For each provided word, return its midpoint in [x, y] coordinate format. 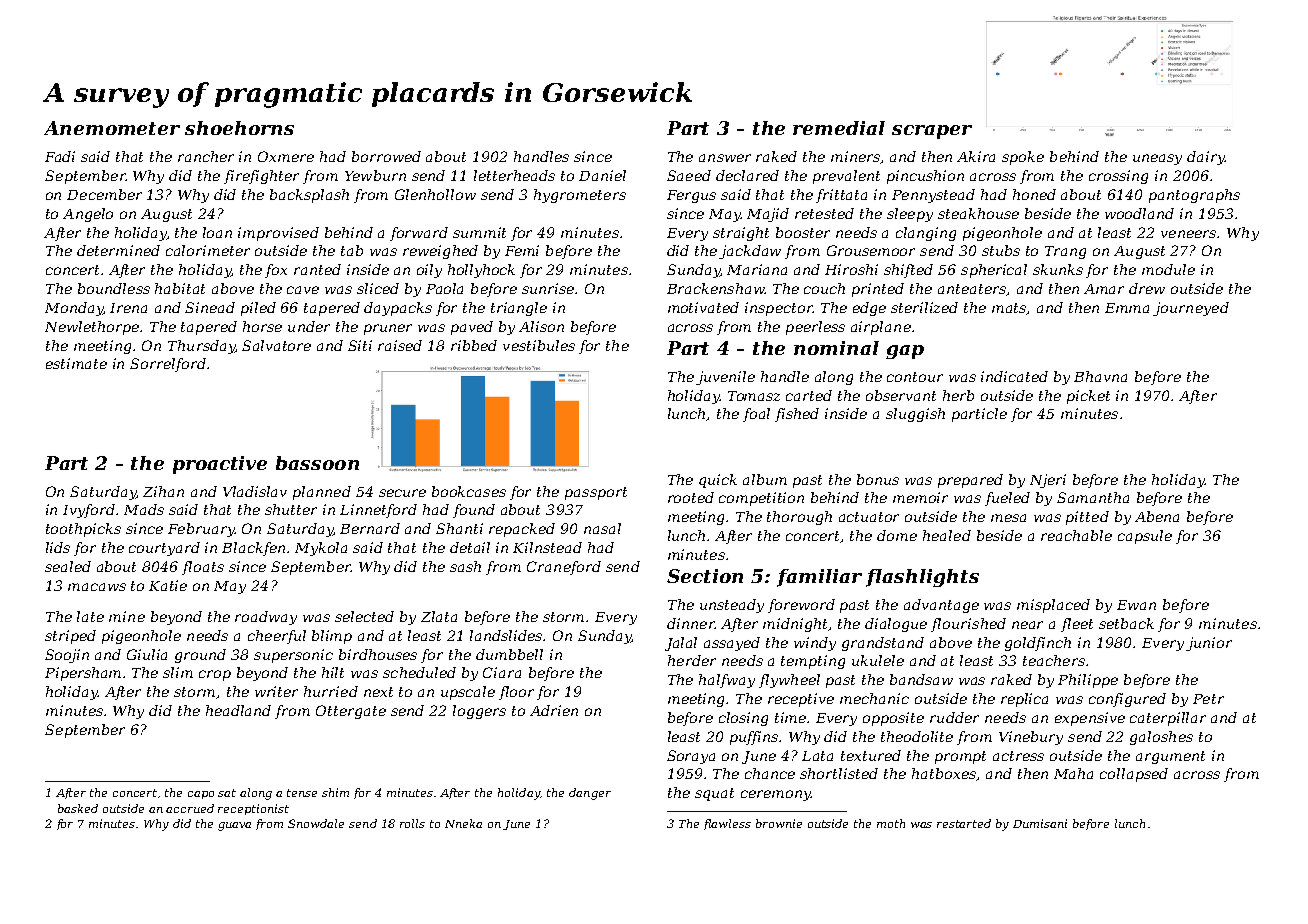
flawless [727, 824]
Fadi [60, 156]
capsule [1145, 537]
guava [234, 826]
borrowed [386, 156]
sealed [68, 566]
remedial [839, 128]
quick [718, 481]
